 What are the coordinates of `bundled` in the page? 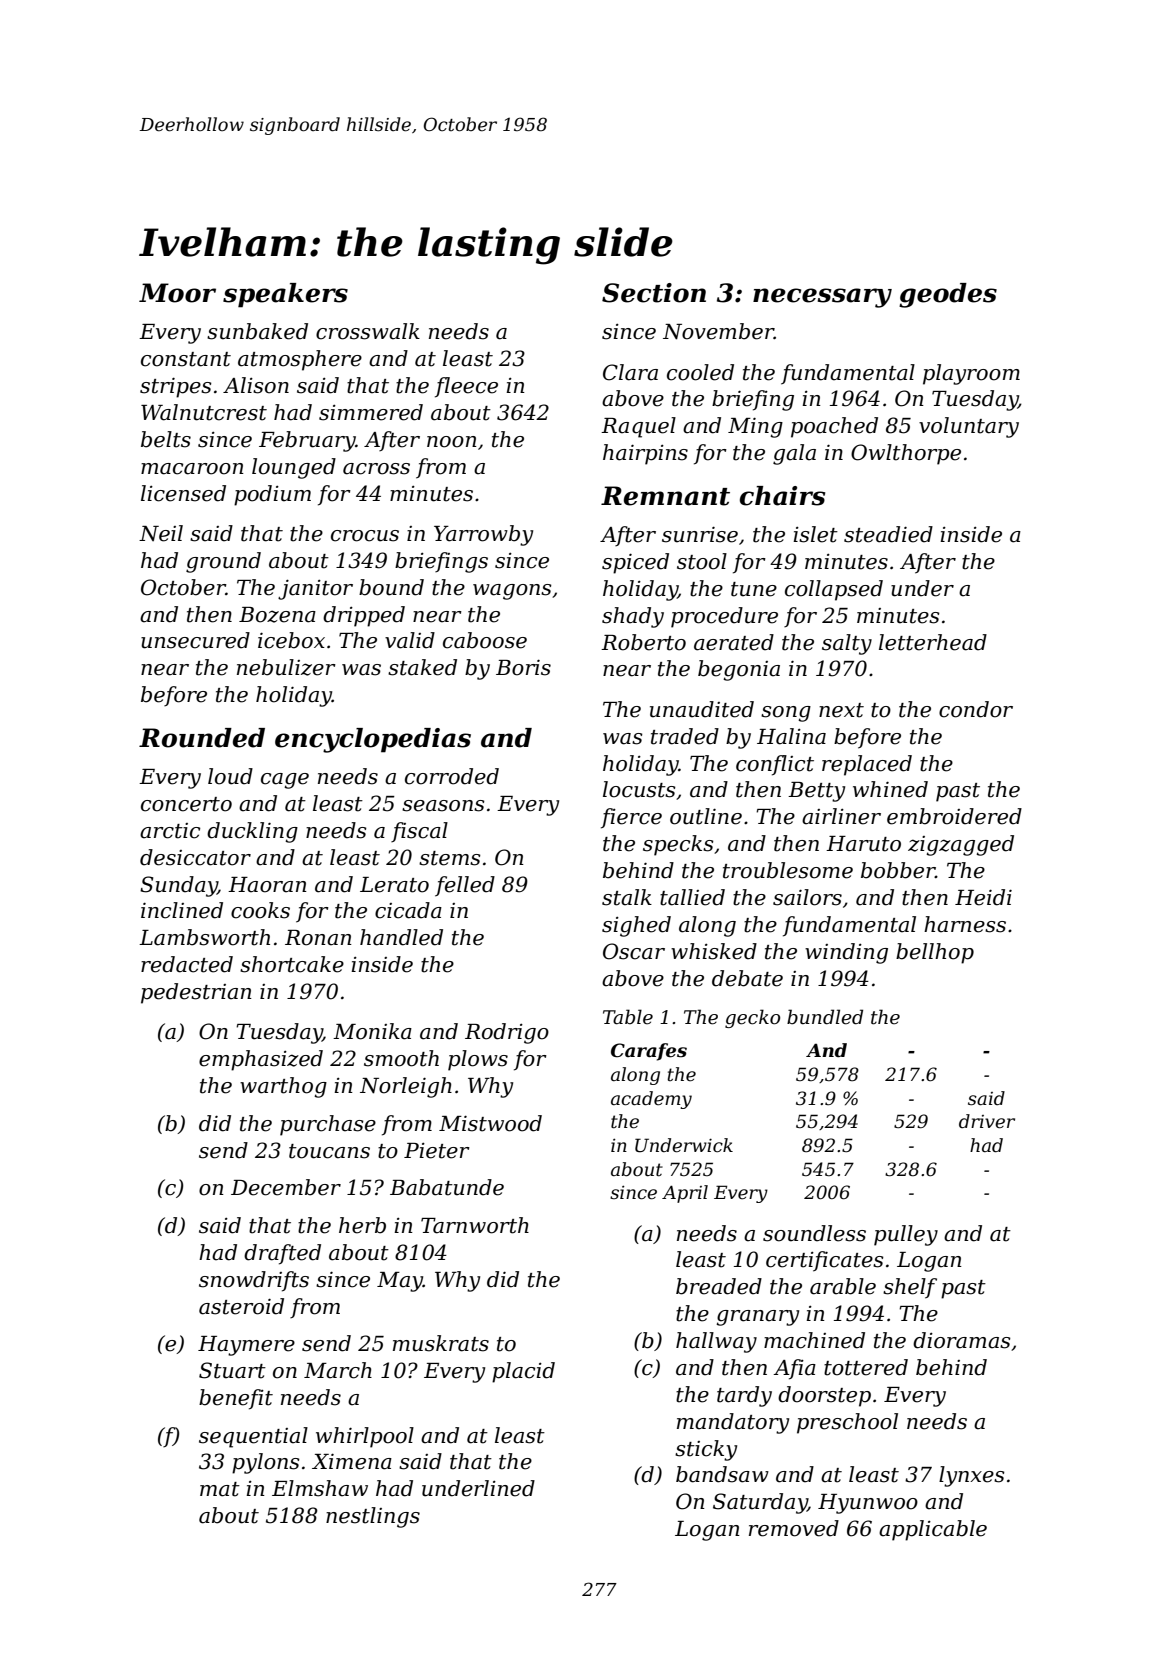 It's located at (825, 1017).
